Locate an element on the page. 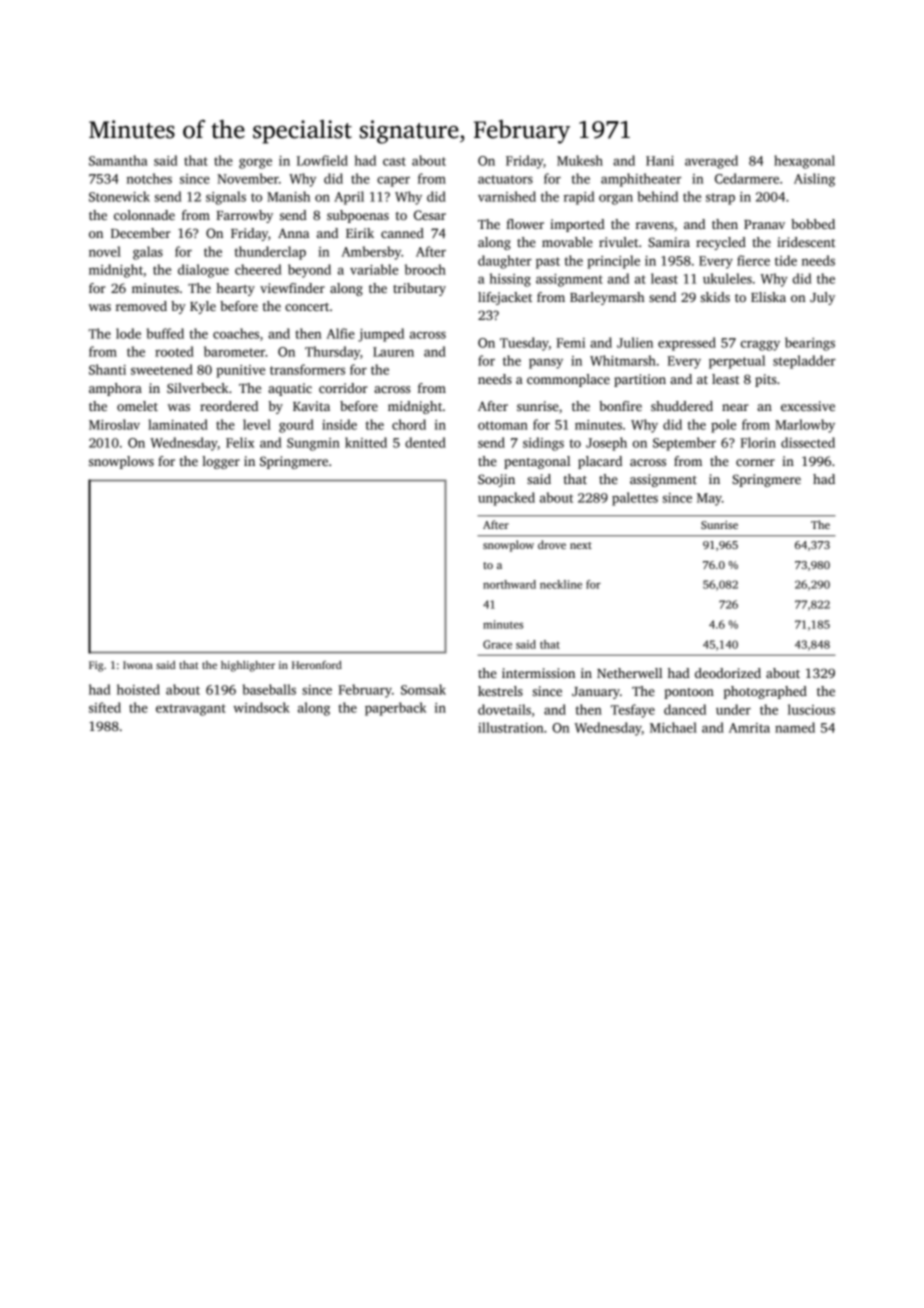 The width and height of the page is (924, 1308). strap is located at coordinates (720, 199).
